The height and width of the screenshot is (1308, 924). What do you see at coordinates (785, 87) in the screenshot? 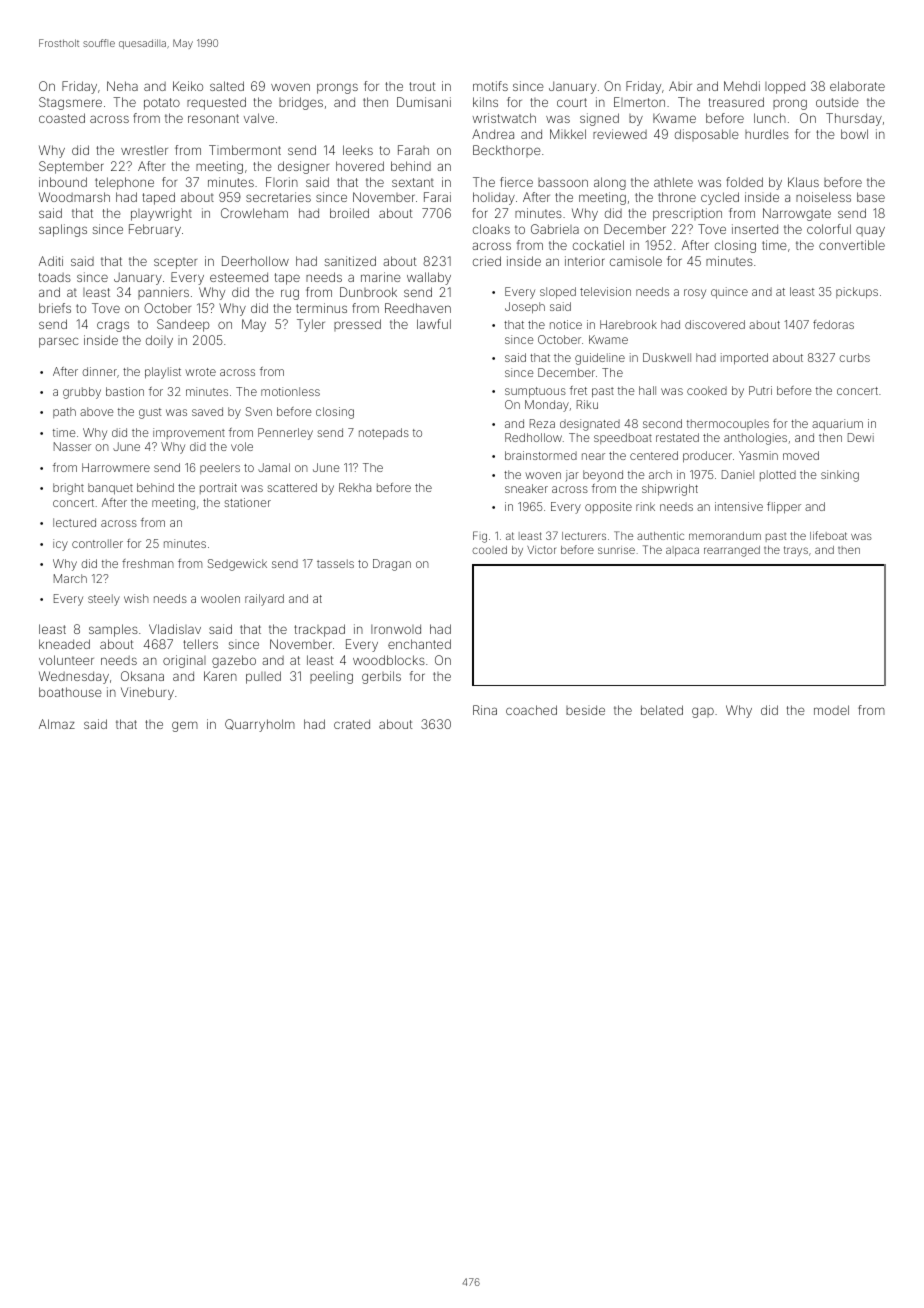
I see `lopped` at bounding box center [785, 87].
